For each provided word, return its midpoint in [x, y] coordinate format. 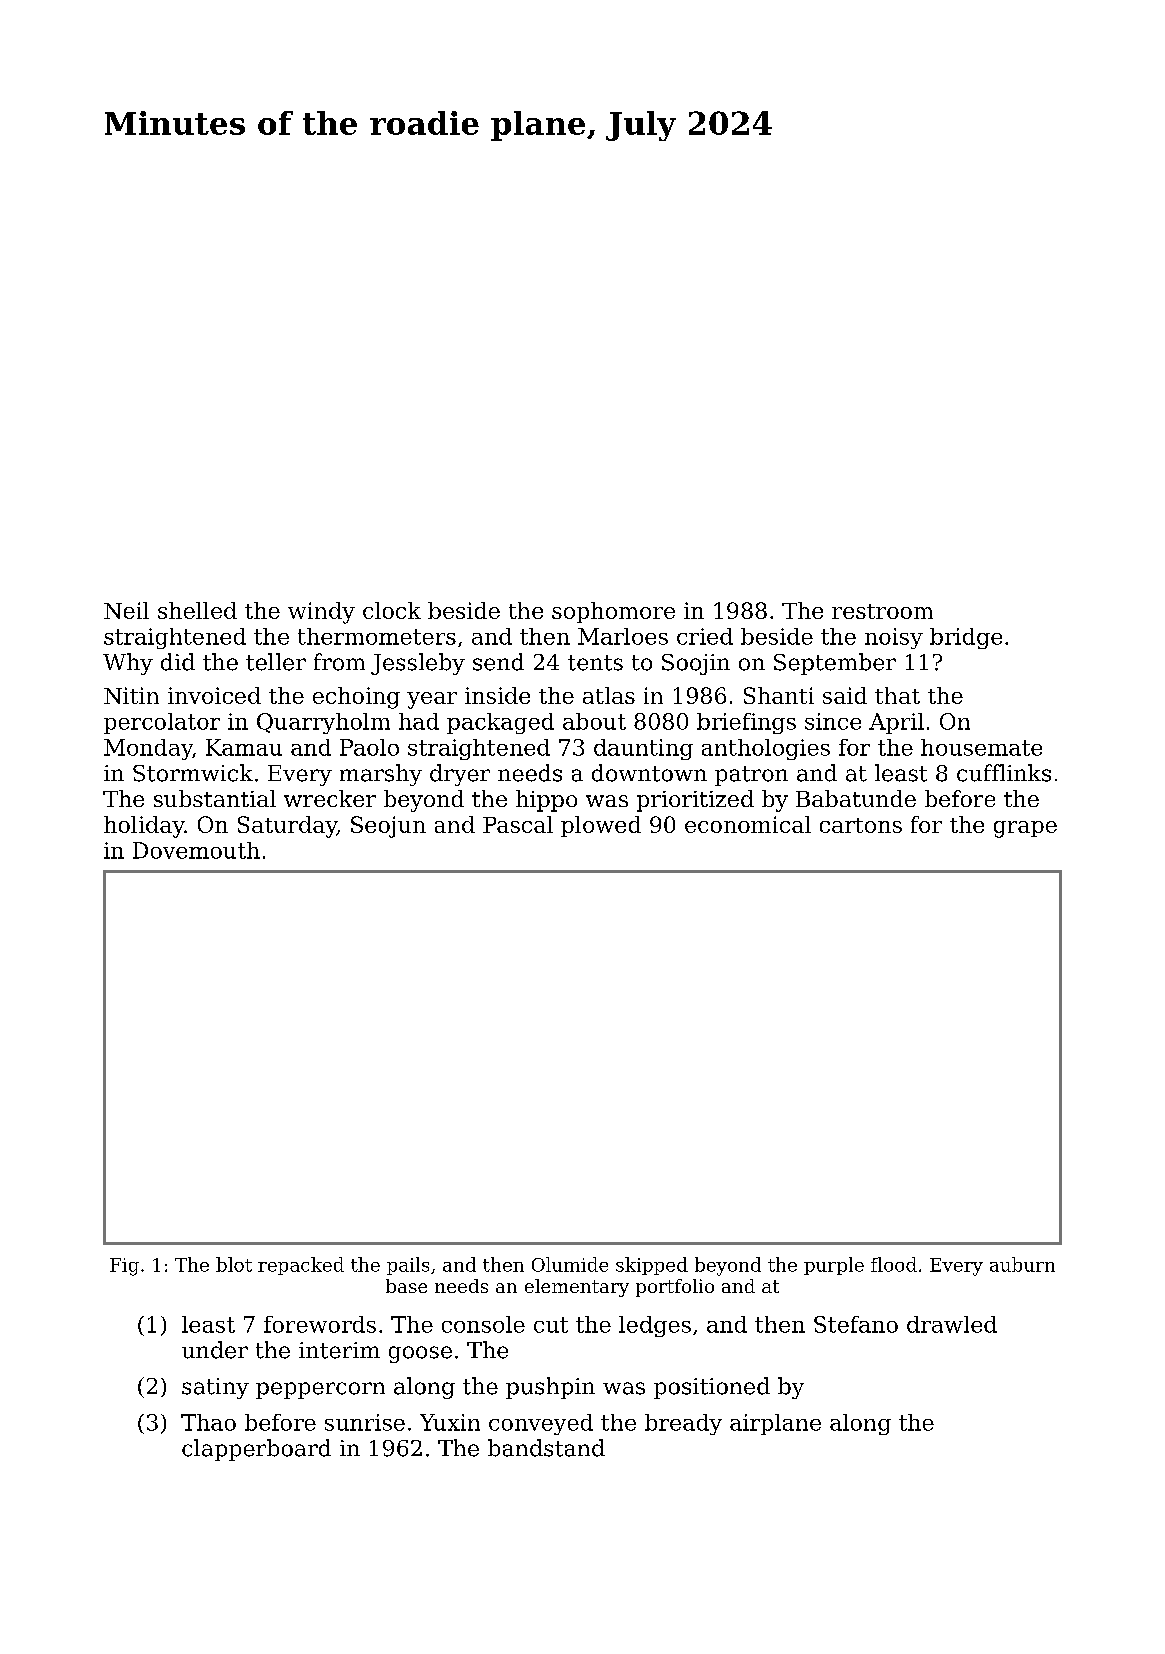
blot [234, 1264]
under [215, 1350]
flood [894, 1264]
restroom [882, 611]
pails [408, 1266]
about [594, 721]
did [178, 662]
